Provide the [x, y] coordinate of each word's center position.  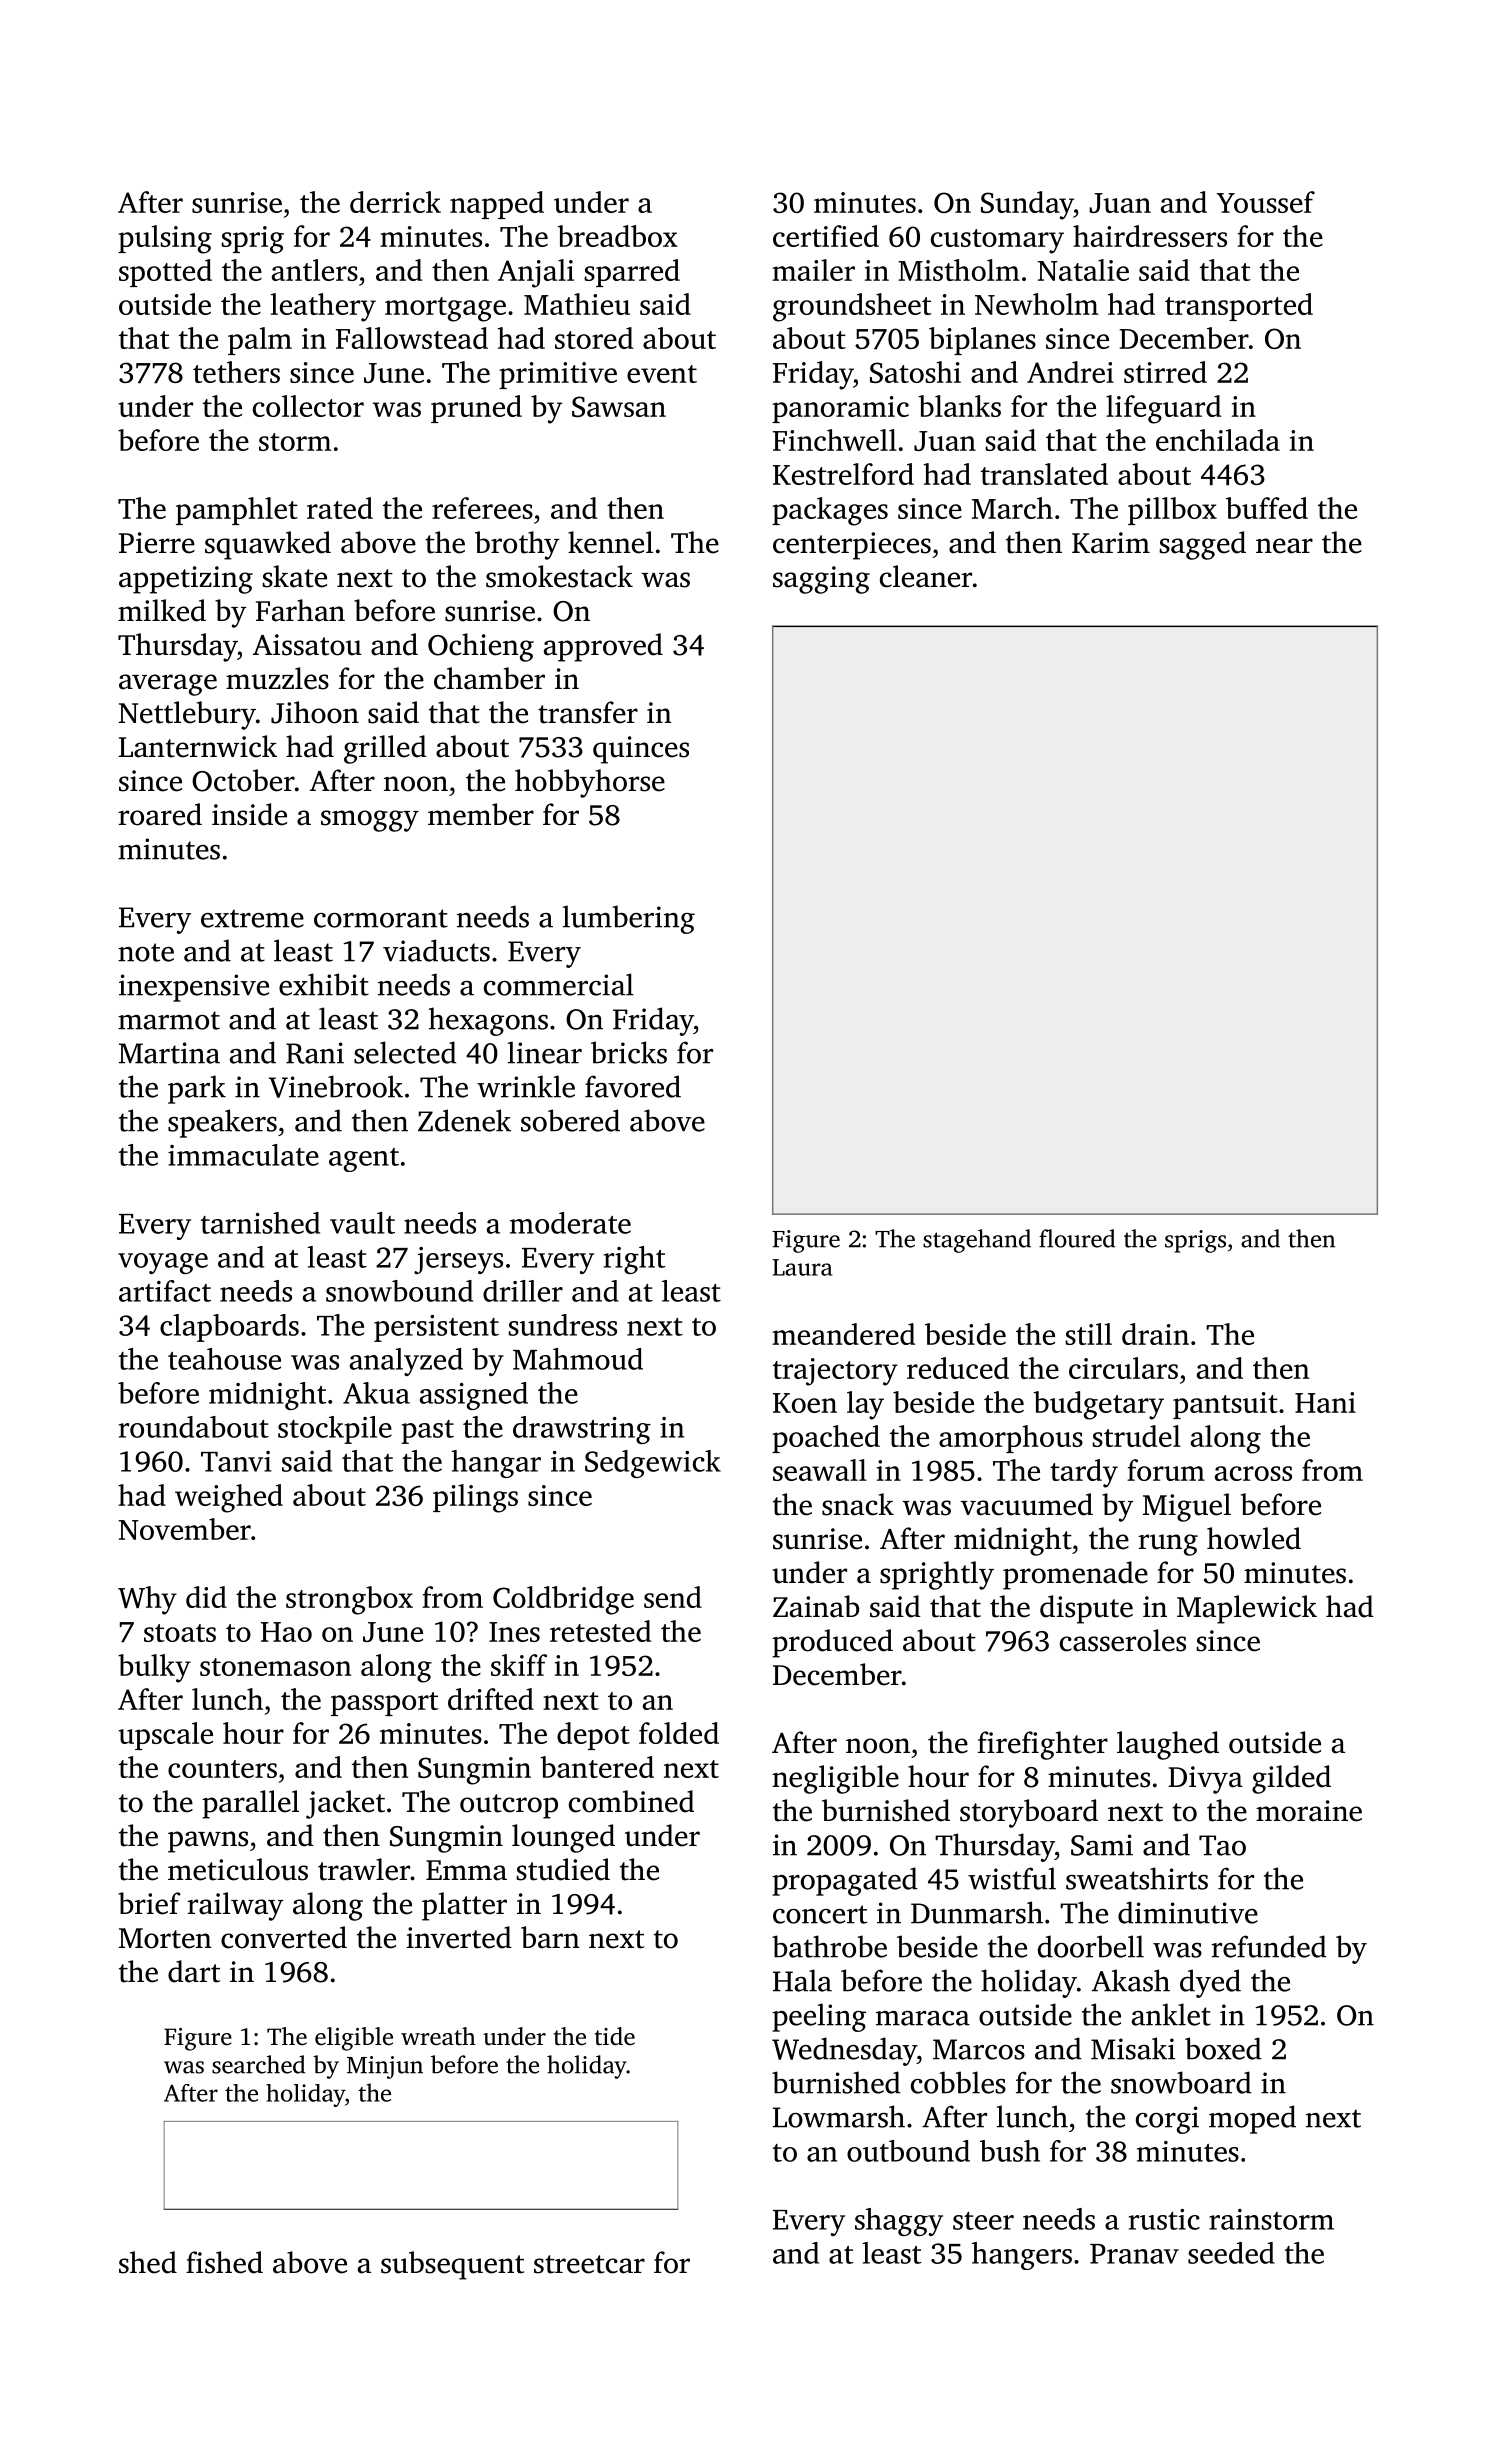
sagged [1202, 545]
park [197, 1089]
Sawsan [619, 406]
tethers [236, 372]
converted [284, 1937]
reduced [958, 1368]
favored [633, 1086]
